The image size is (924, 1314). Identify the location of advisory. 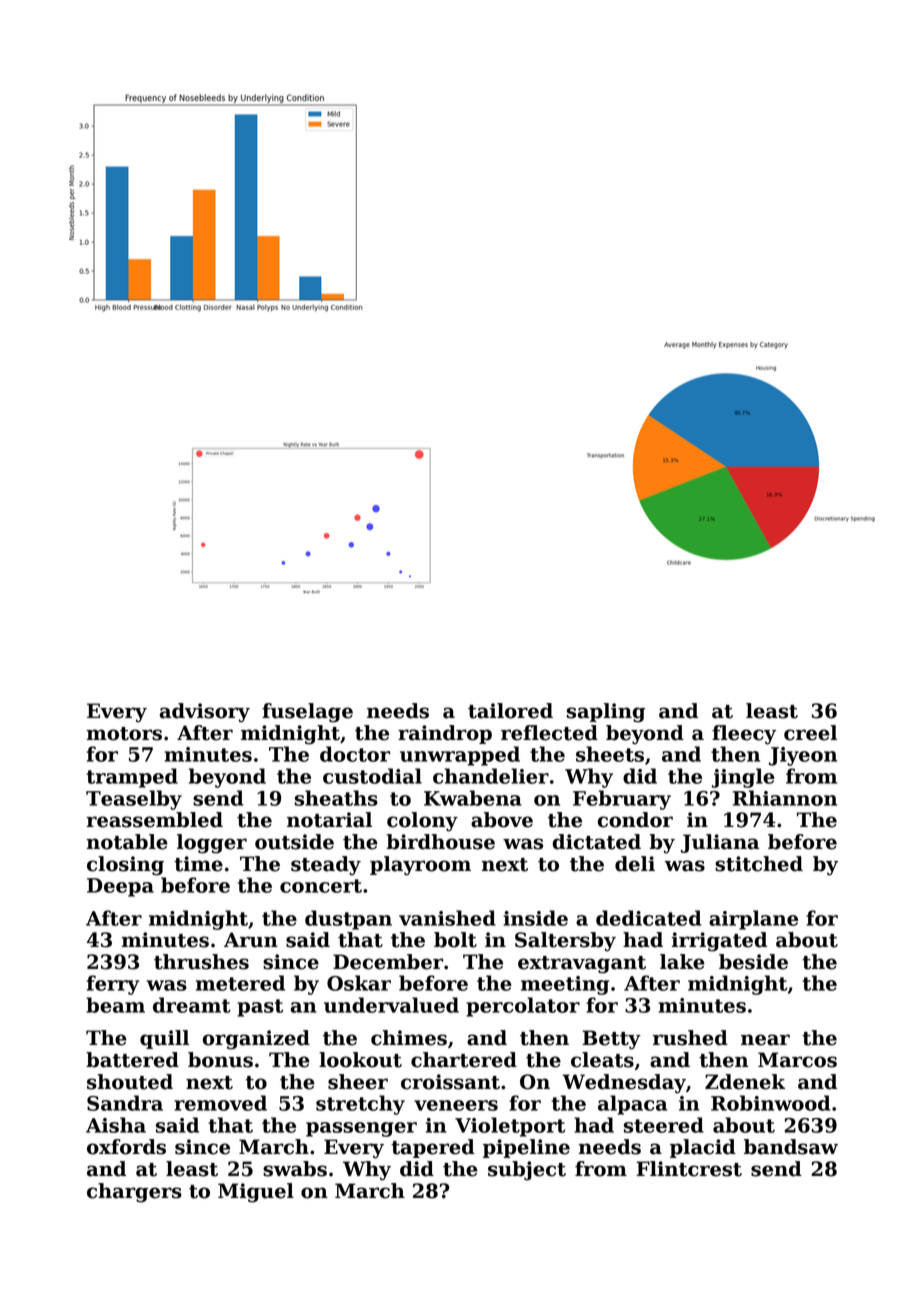
(205, 713).
